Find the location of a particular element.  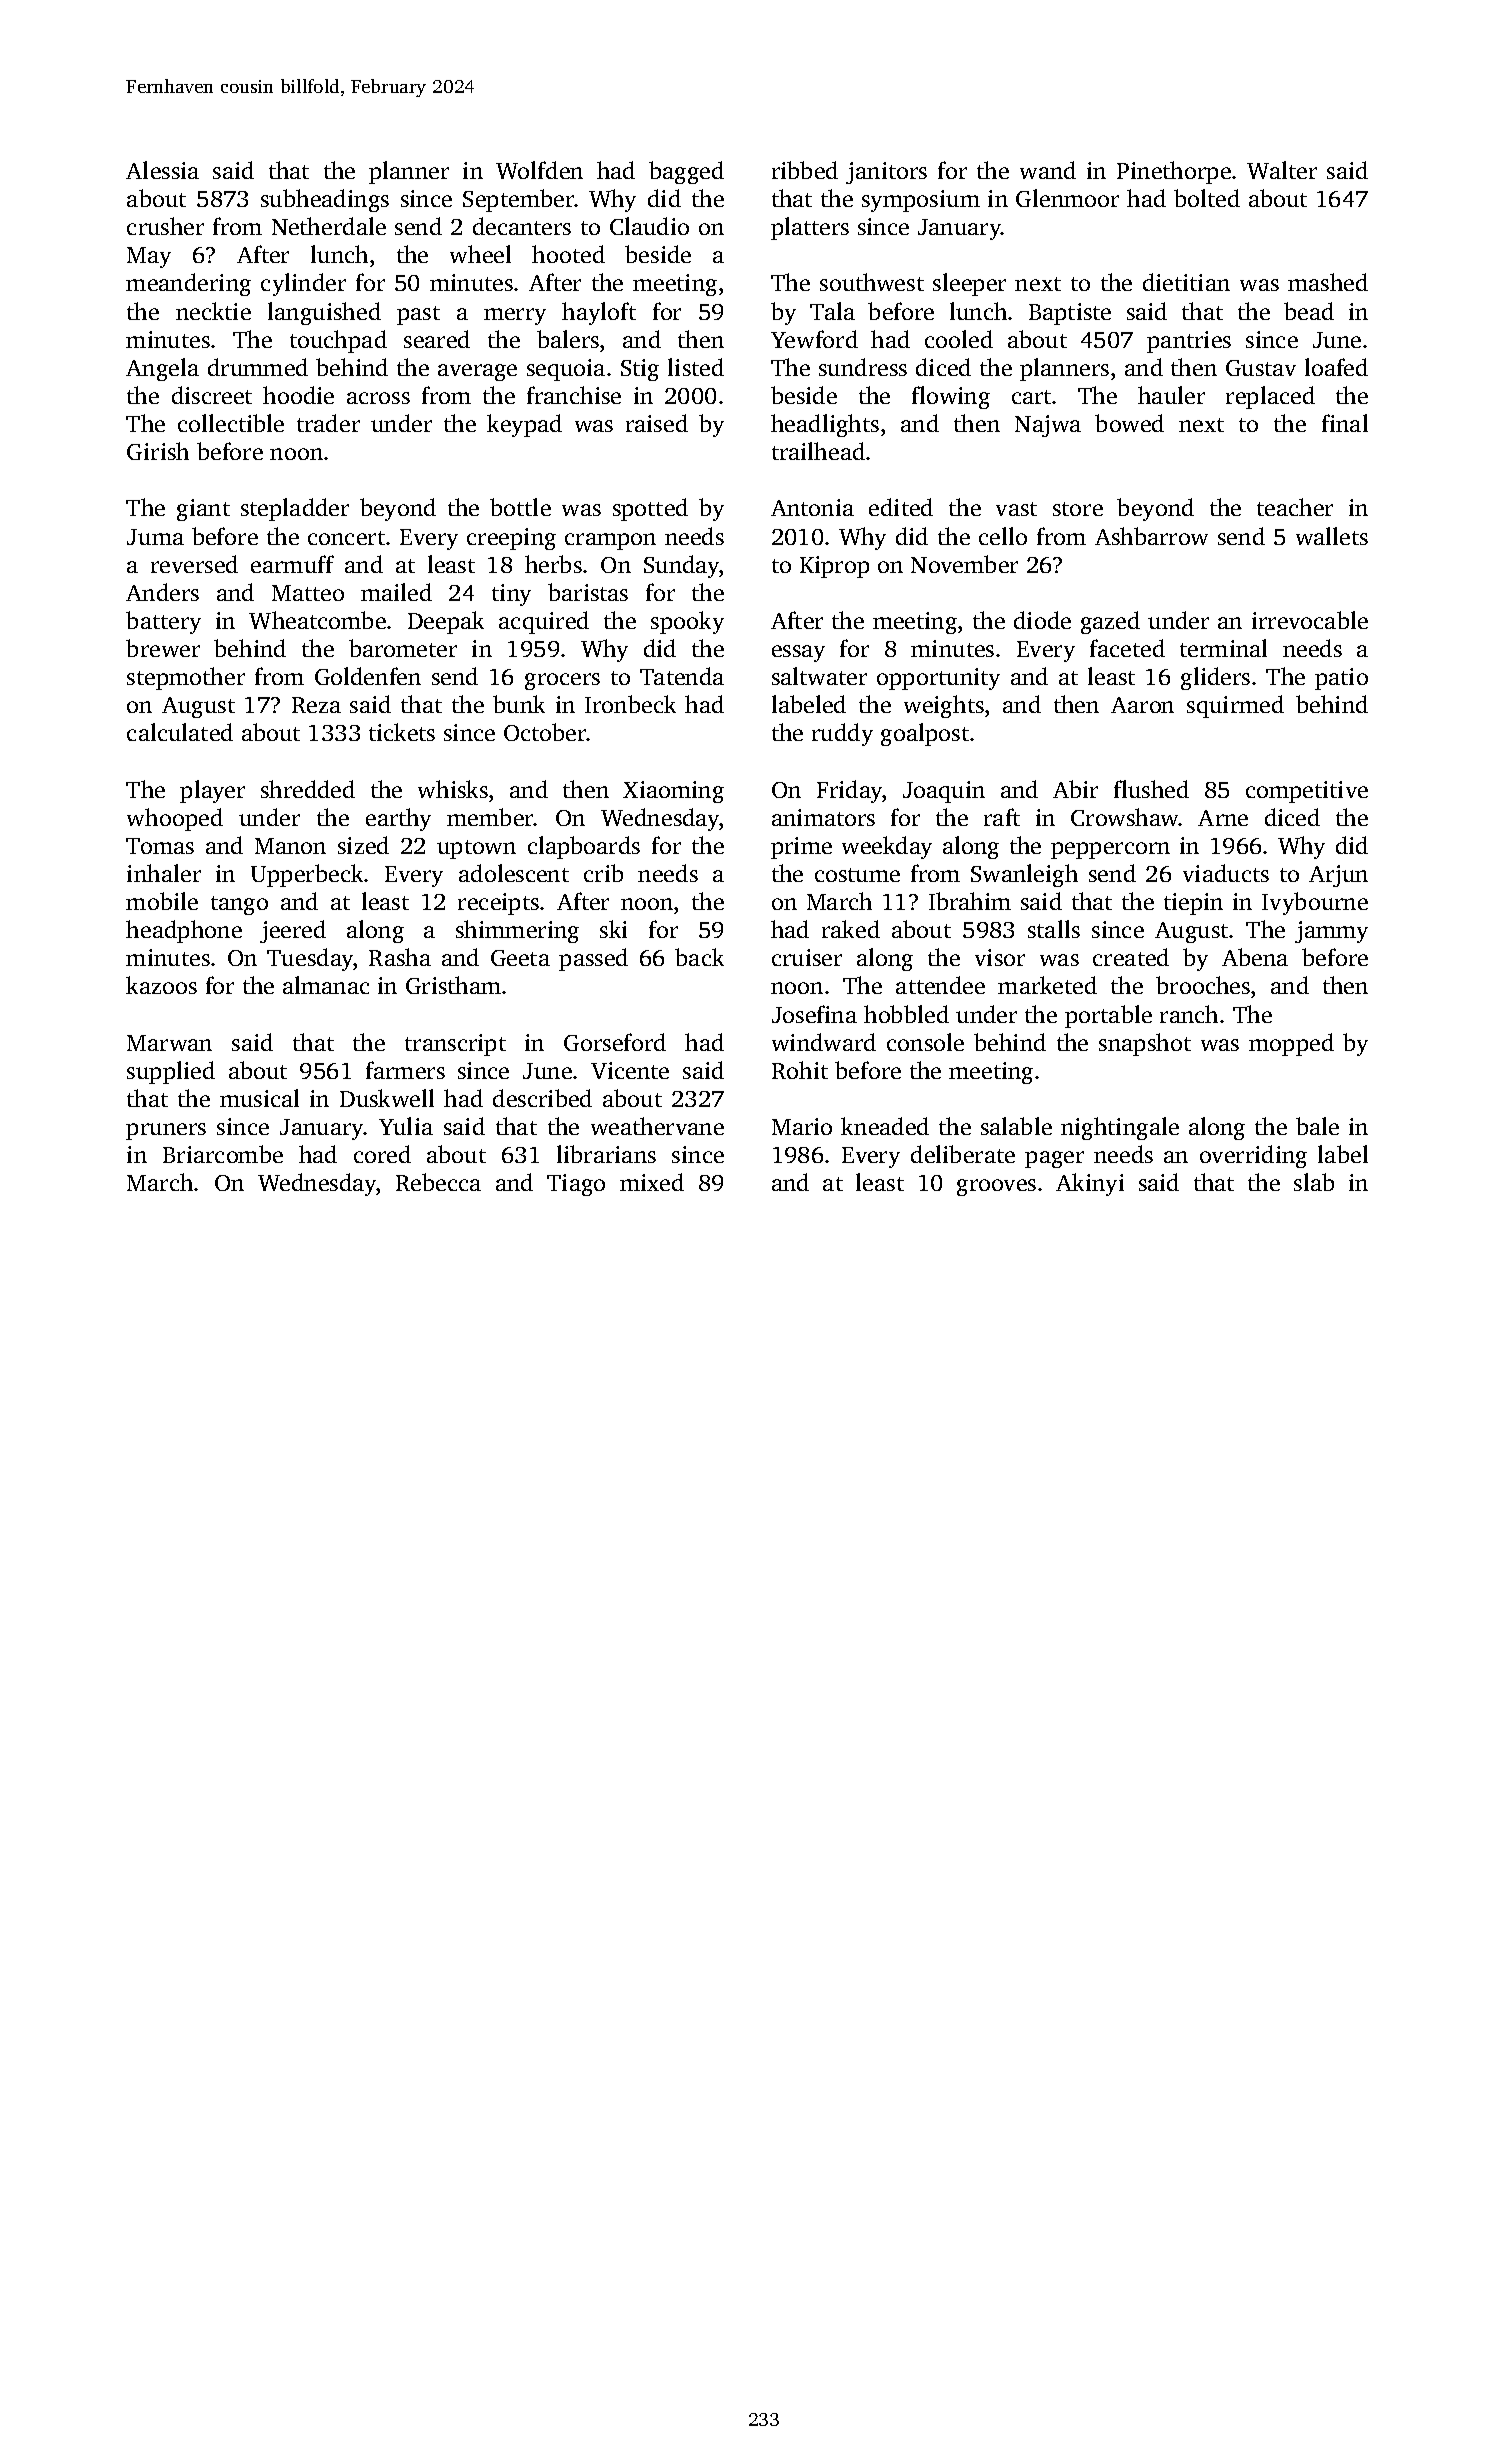

Tuesday is located at coordinates (310, 959).
